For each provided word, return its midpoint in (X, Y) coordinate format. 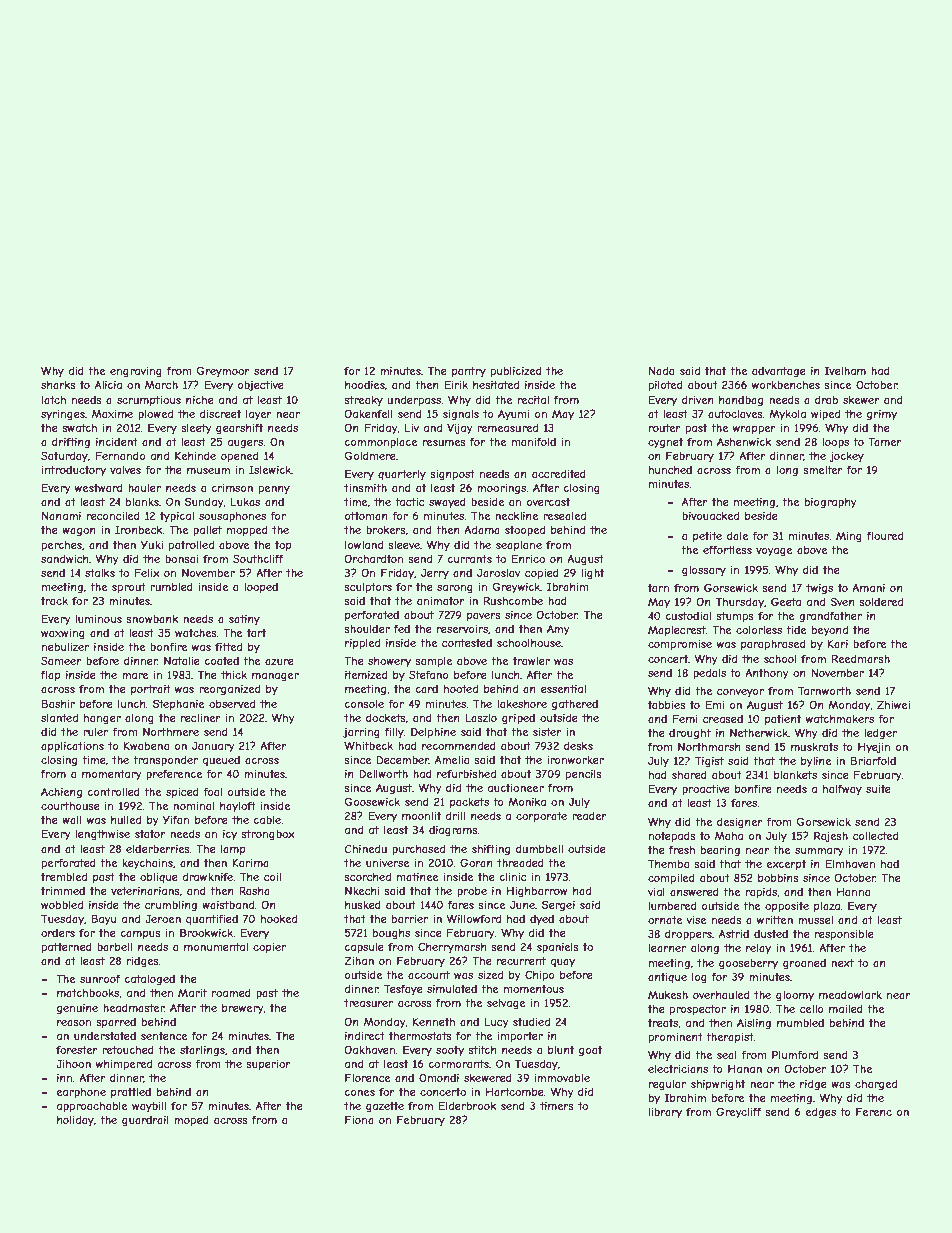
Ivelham (845, 370)
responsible (844, 935)
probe (472, 892)
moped (191, 1121)
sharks (58, 385)
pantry (469, 372)
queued (221, 761)
